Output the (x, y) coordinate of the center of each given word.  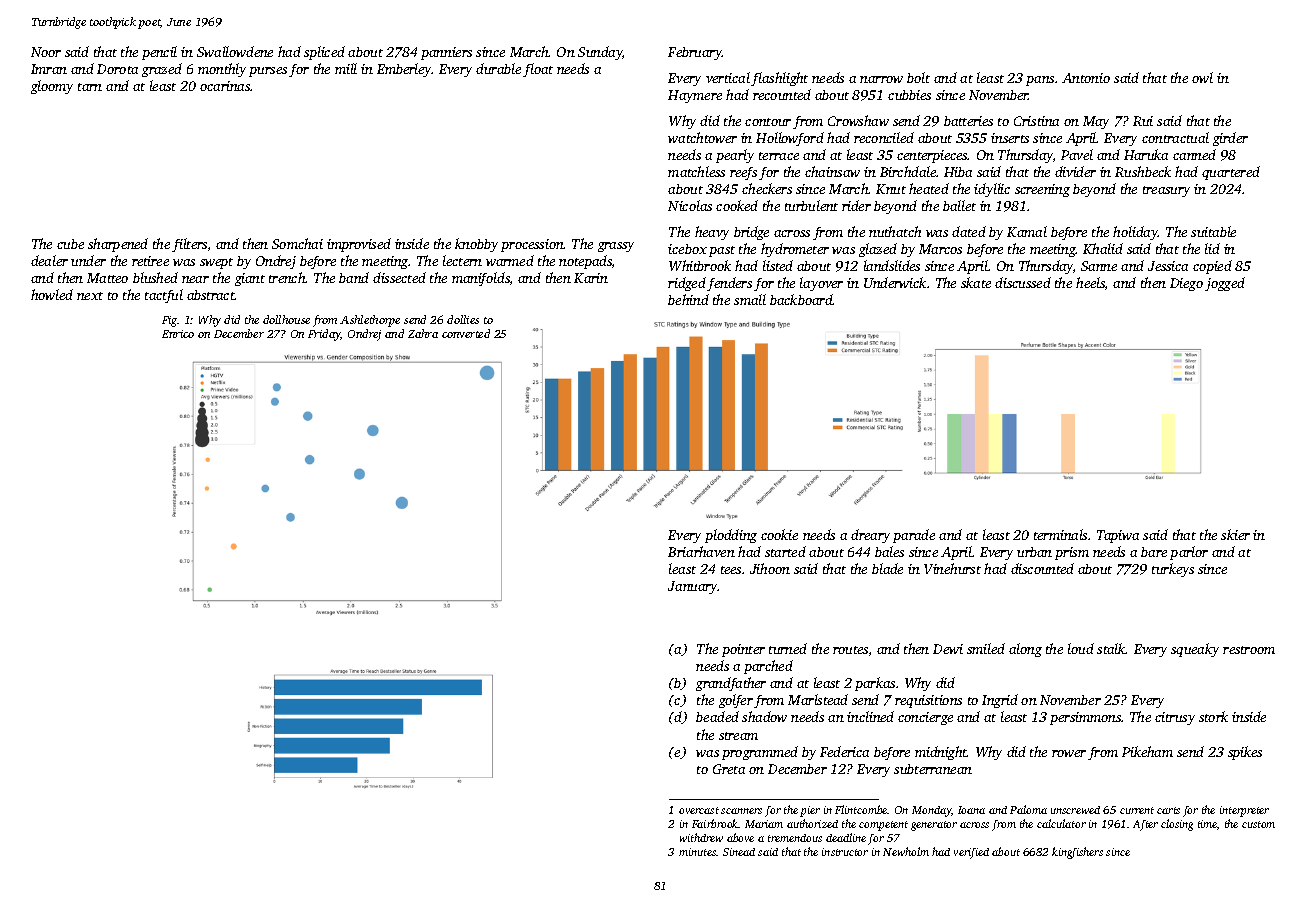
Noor (46, 52)
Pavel (1077, 154)
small (750, 299)
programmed (760, 753)
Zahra (423, 333)
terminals (1060, 534)
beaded (717, 716)
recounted (782, 94)
